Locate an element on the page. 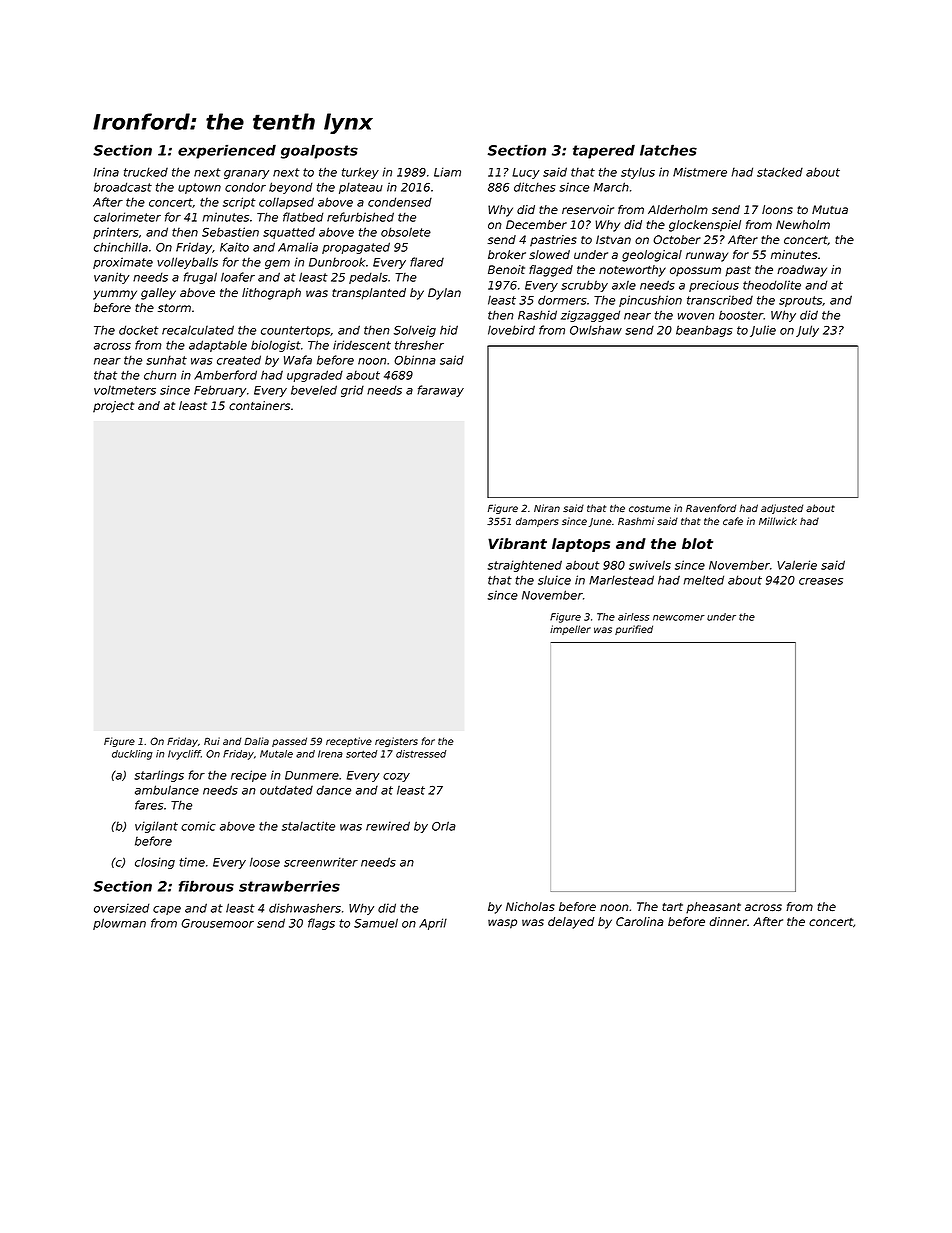 This image has height=1233, width=952. sluice is located at coordinates (554, 580).
